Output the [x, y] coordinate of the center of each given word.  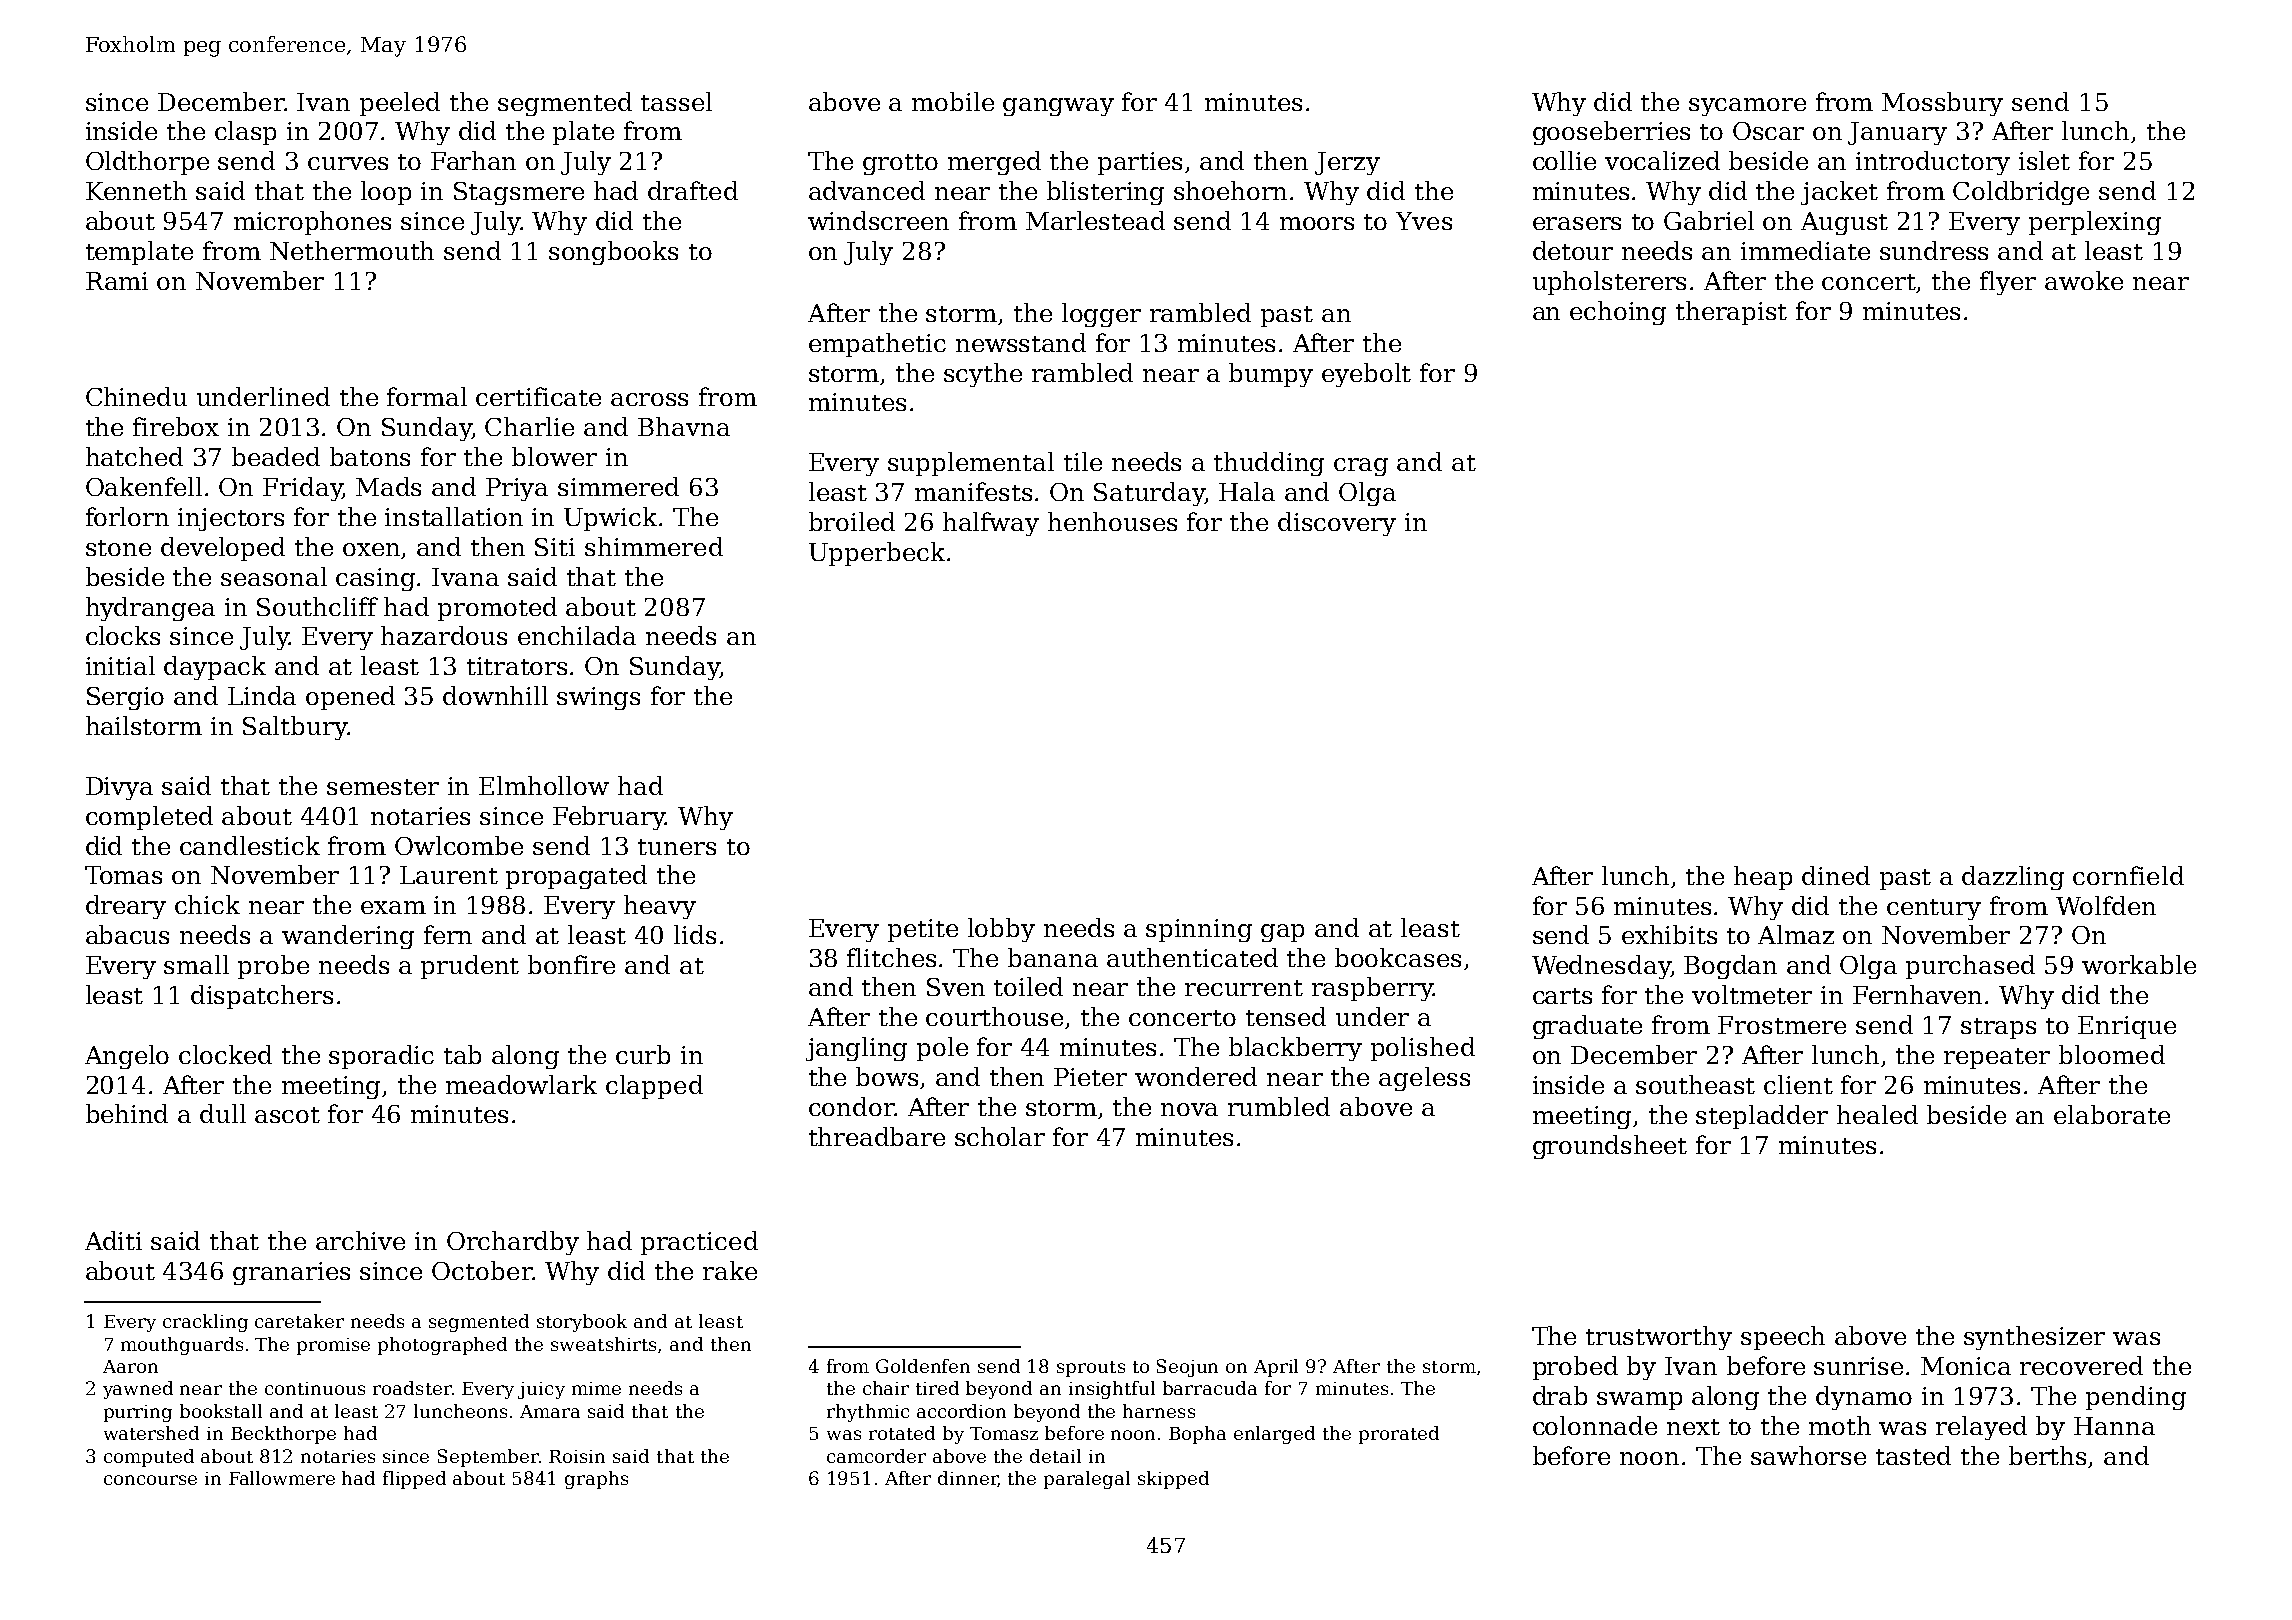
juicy [541, 1390]
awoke [2084, 280]
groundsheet [1610, 1147]
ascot [287, 1115]
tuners [677, 847]
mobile [953, 101]
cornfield [2128, 875]
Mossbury [1942, 104]
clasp [245, 133]
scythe [983, 375]
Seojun [1187, 1368]
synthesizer [2034, 1338]
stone [118, 548]
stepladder [1762, 1117]
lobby [1001, 930]
